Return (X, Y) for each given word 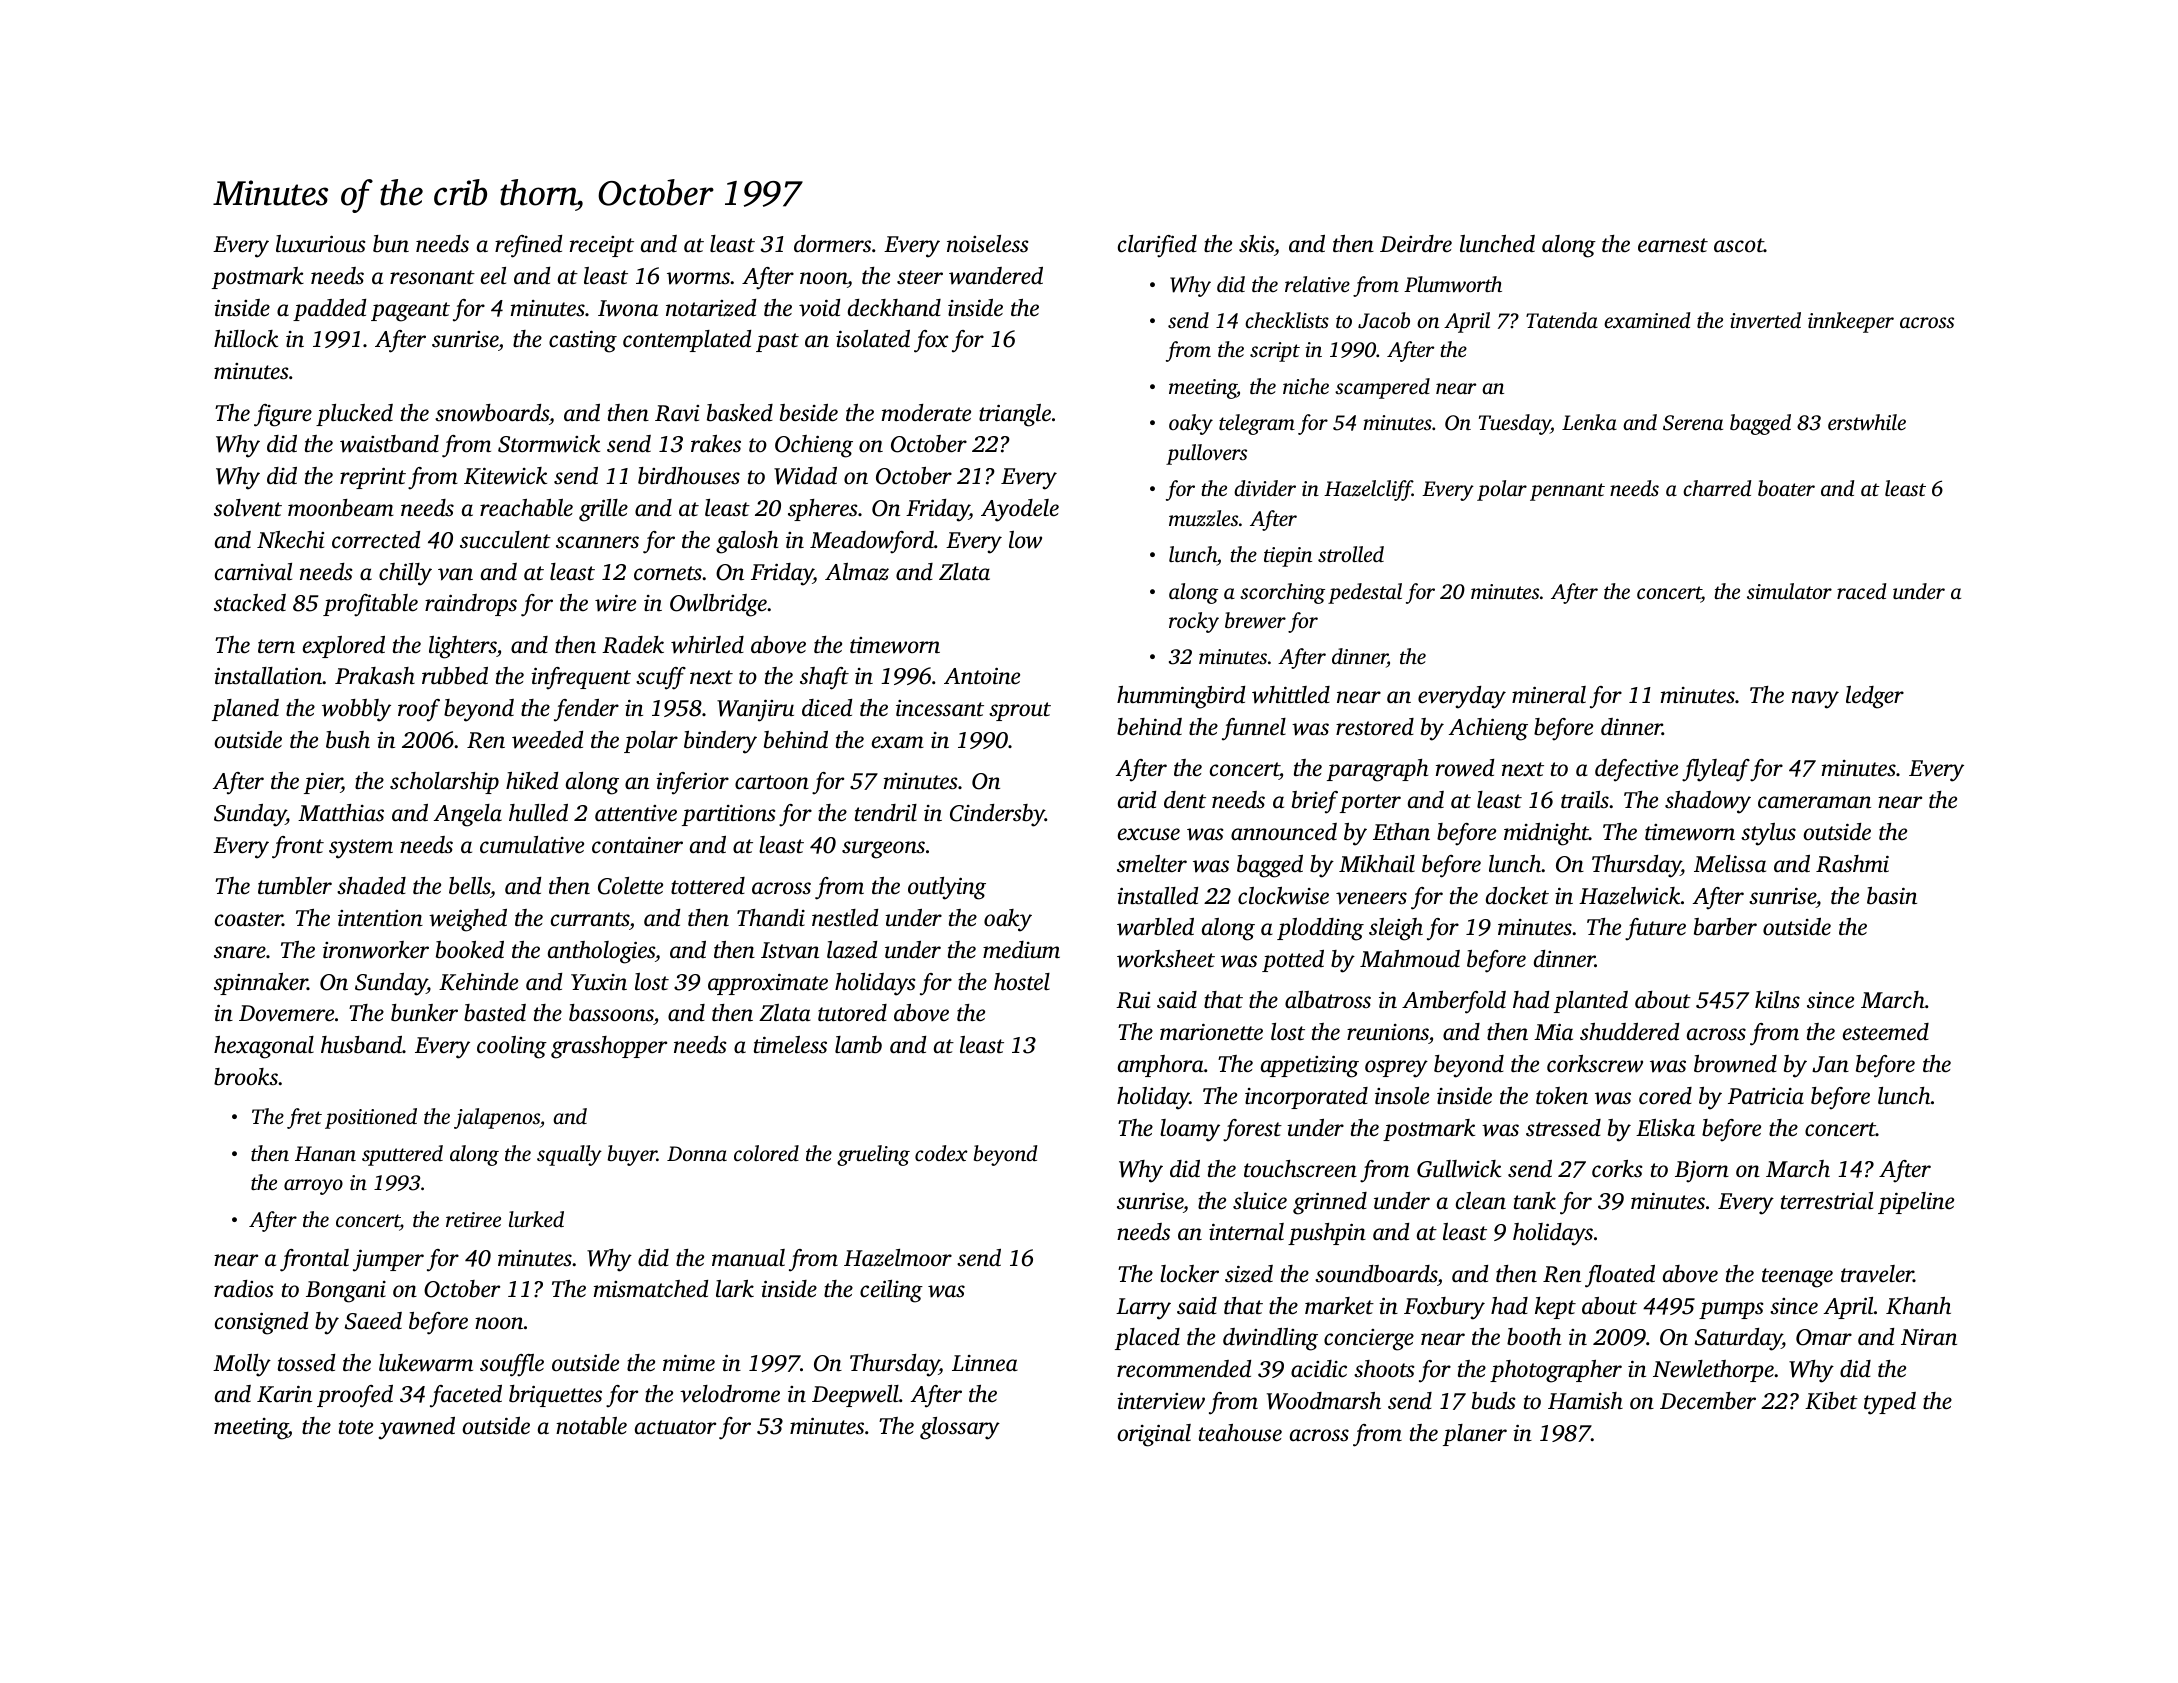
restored (1375, 727)
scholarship (444, 783)
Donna (697, 1153)
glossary (960, 1428)
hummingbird (1181, 697)
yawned (416, 1428)
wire (615, 603)
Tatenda (1562, 320)
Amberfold (1454, 1002)
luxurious (320, 244)
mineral (1549, 695)
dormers (832, 244)
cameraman (1814, 802)
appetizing (1310, 1067)
